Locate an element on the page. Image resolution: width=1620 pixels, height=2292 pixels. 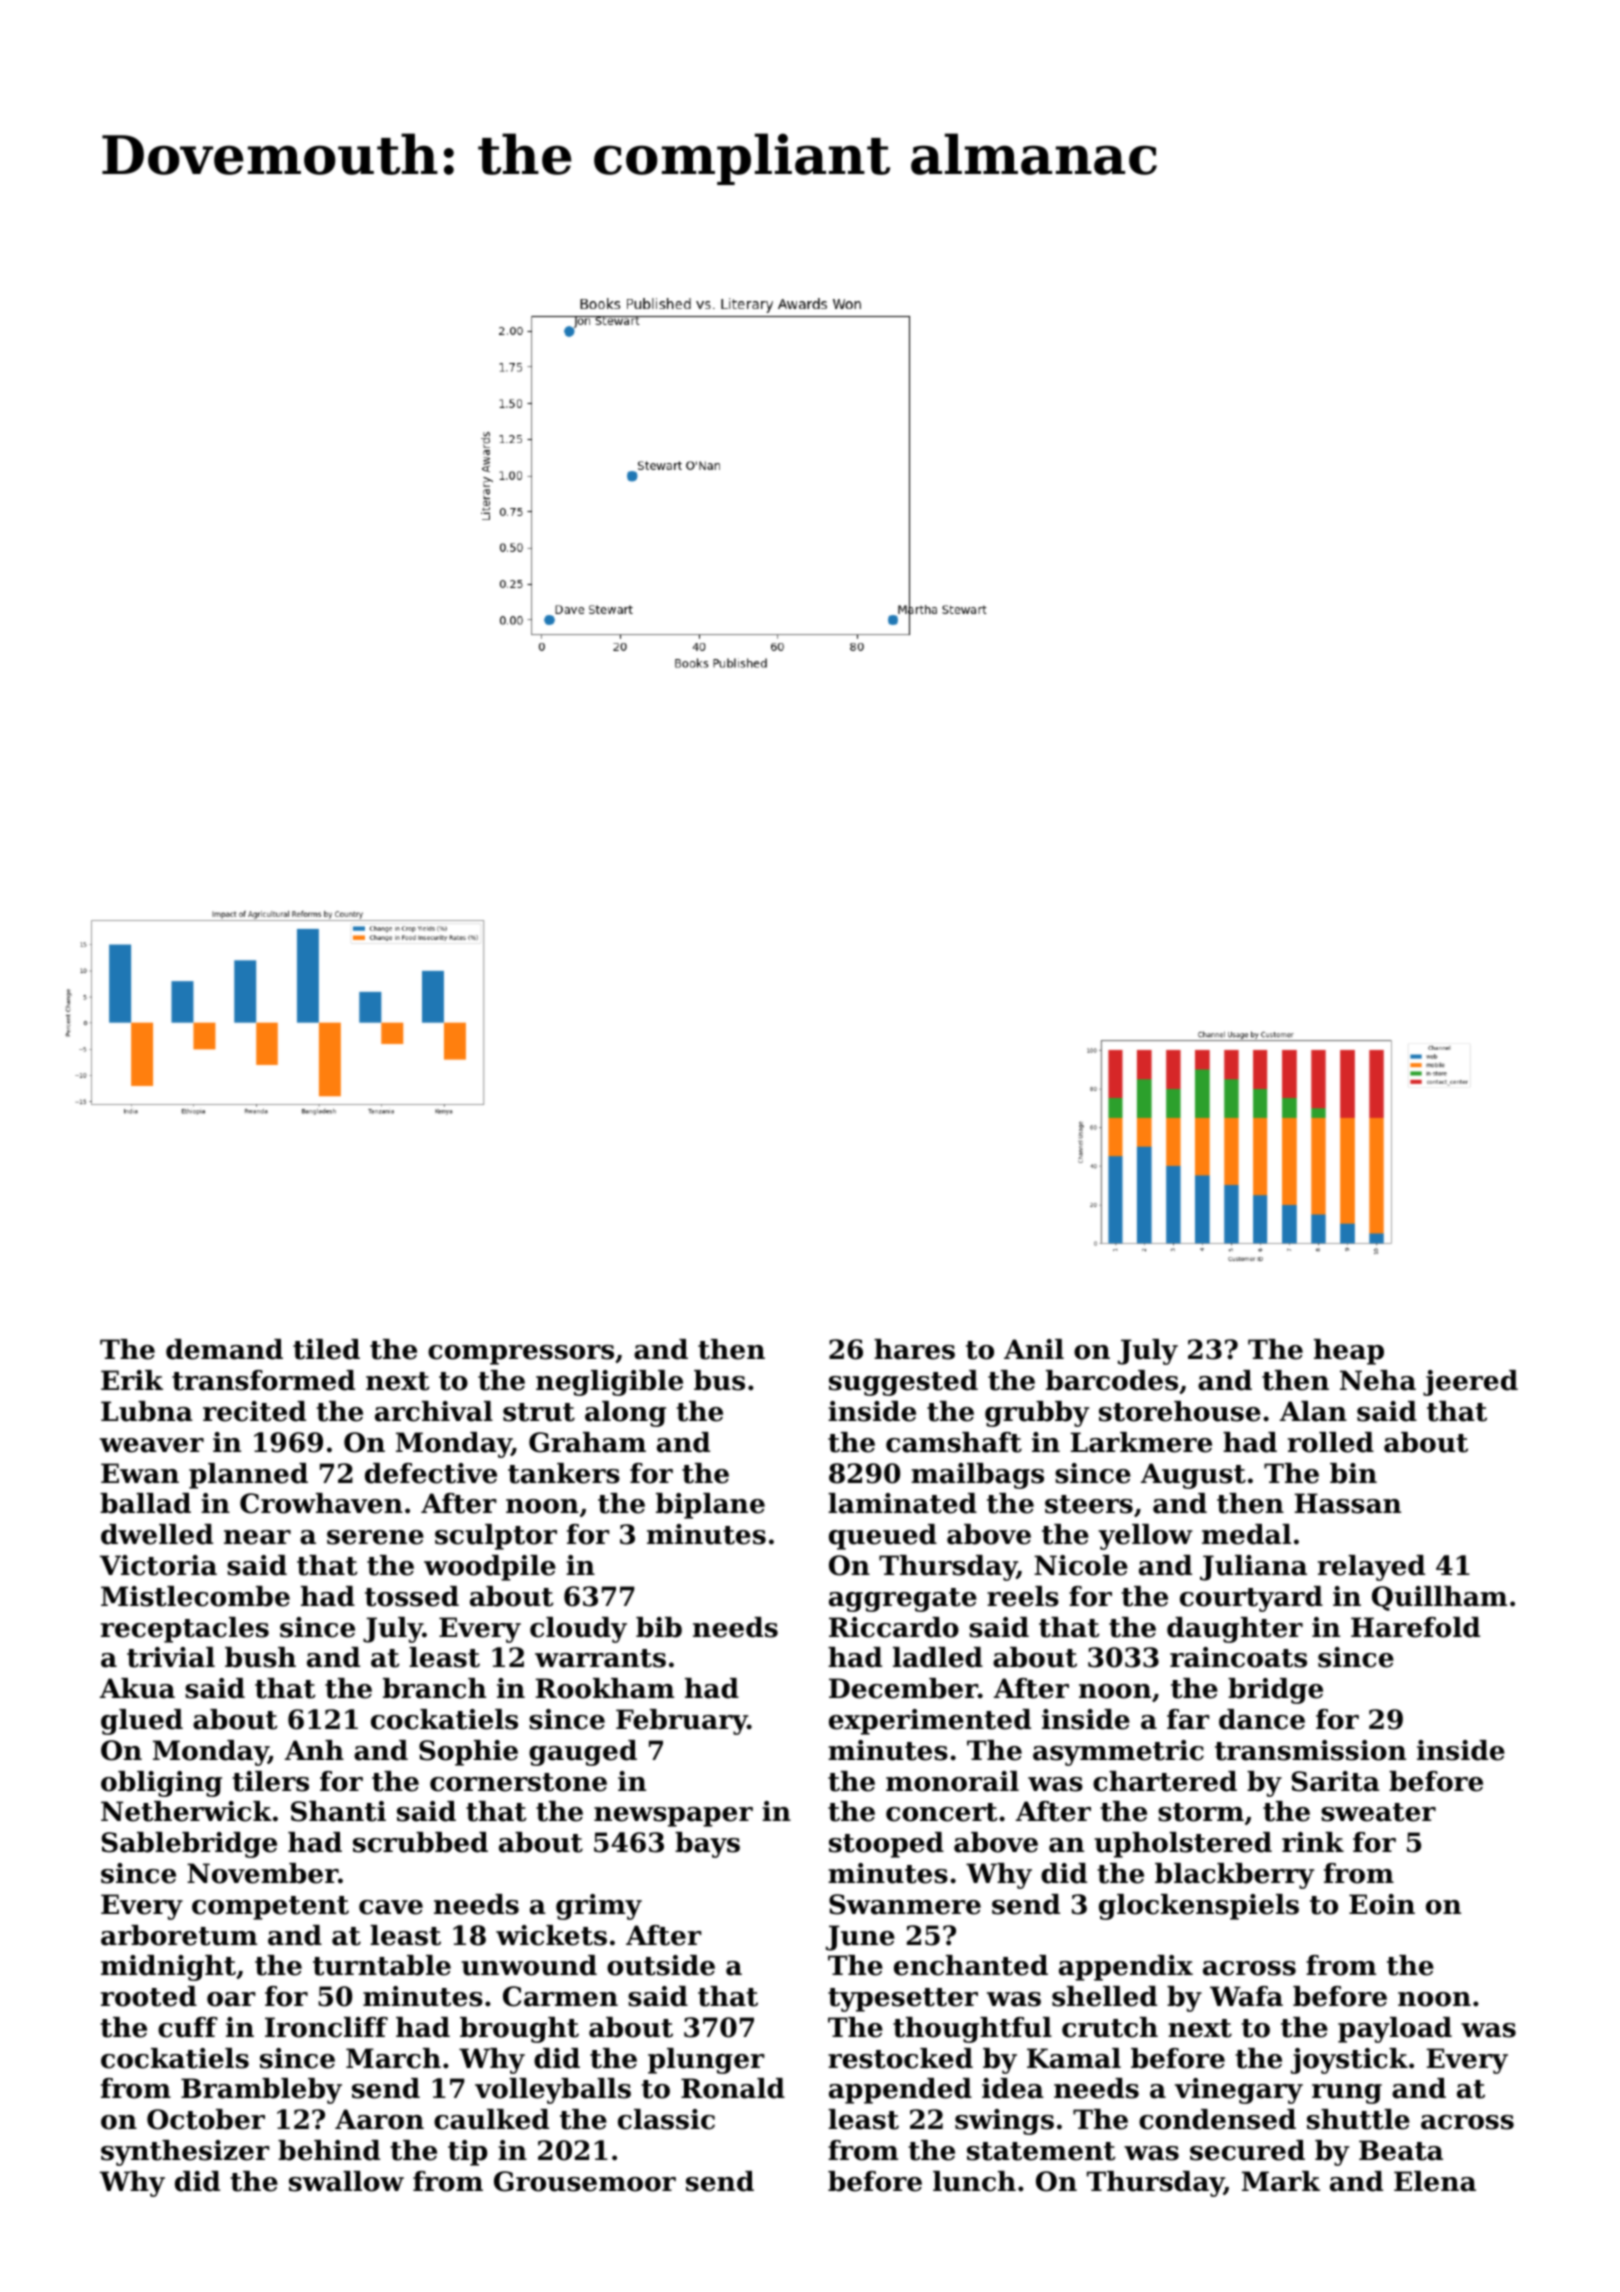
Netherwick is located at coordinates (186, 1811).
